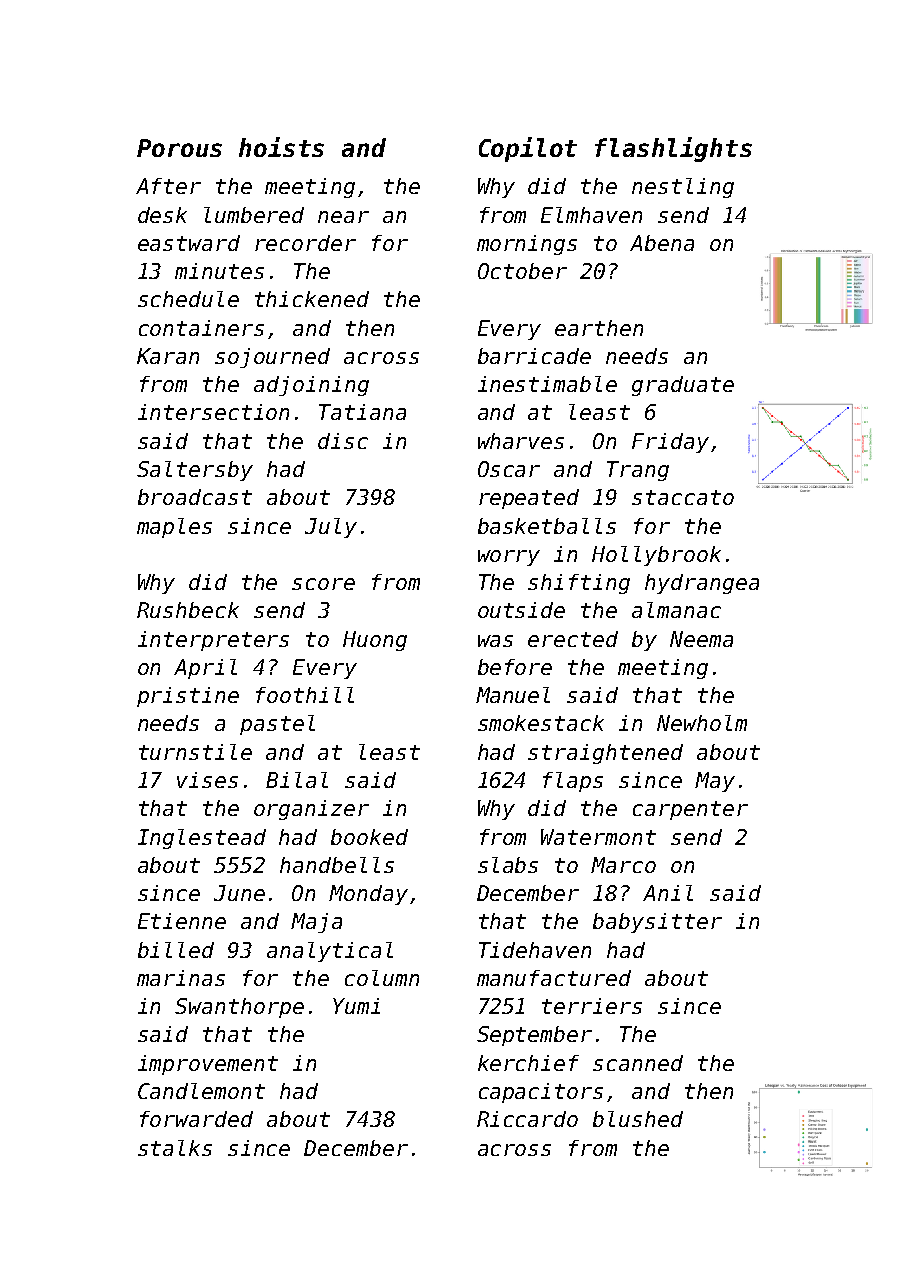  Describe the element at coordinates (579, 584) in the screenshot. I see `shifting` at that location.
